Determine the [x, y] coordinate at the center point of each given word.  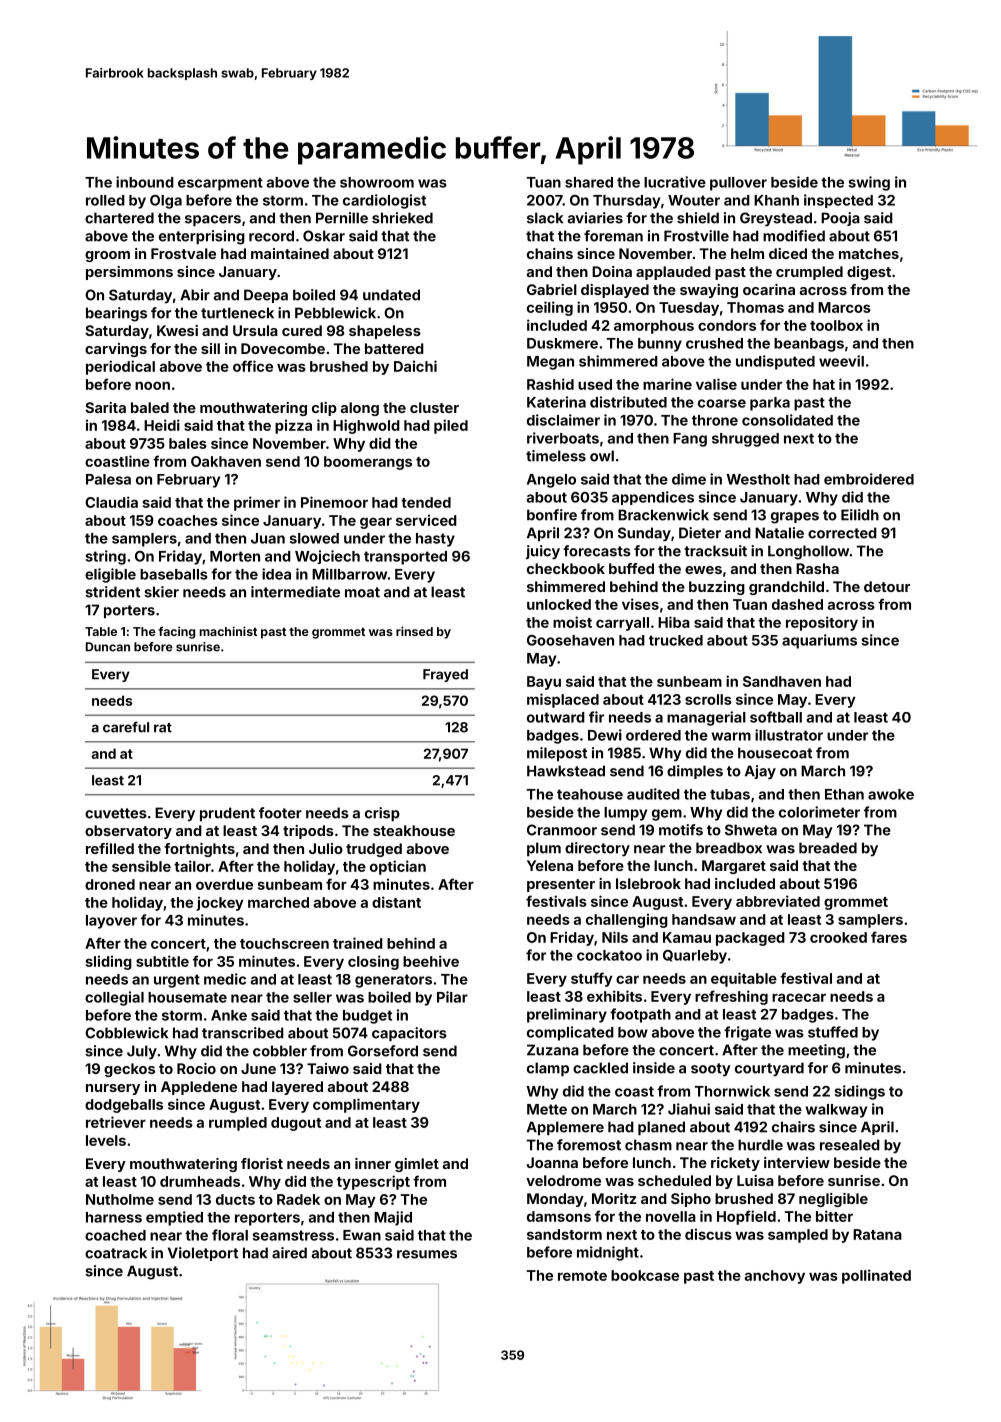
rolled [105, 200]
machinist [228, 631]
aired [289, 1253]
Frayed [445, 675]
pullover [738, 184]
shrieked [402, 218]
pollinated [876, 1276]
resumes [427, 1254]
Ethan [844, 794]
